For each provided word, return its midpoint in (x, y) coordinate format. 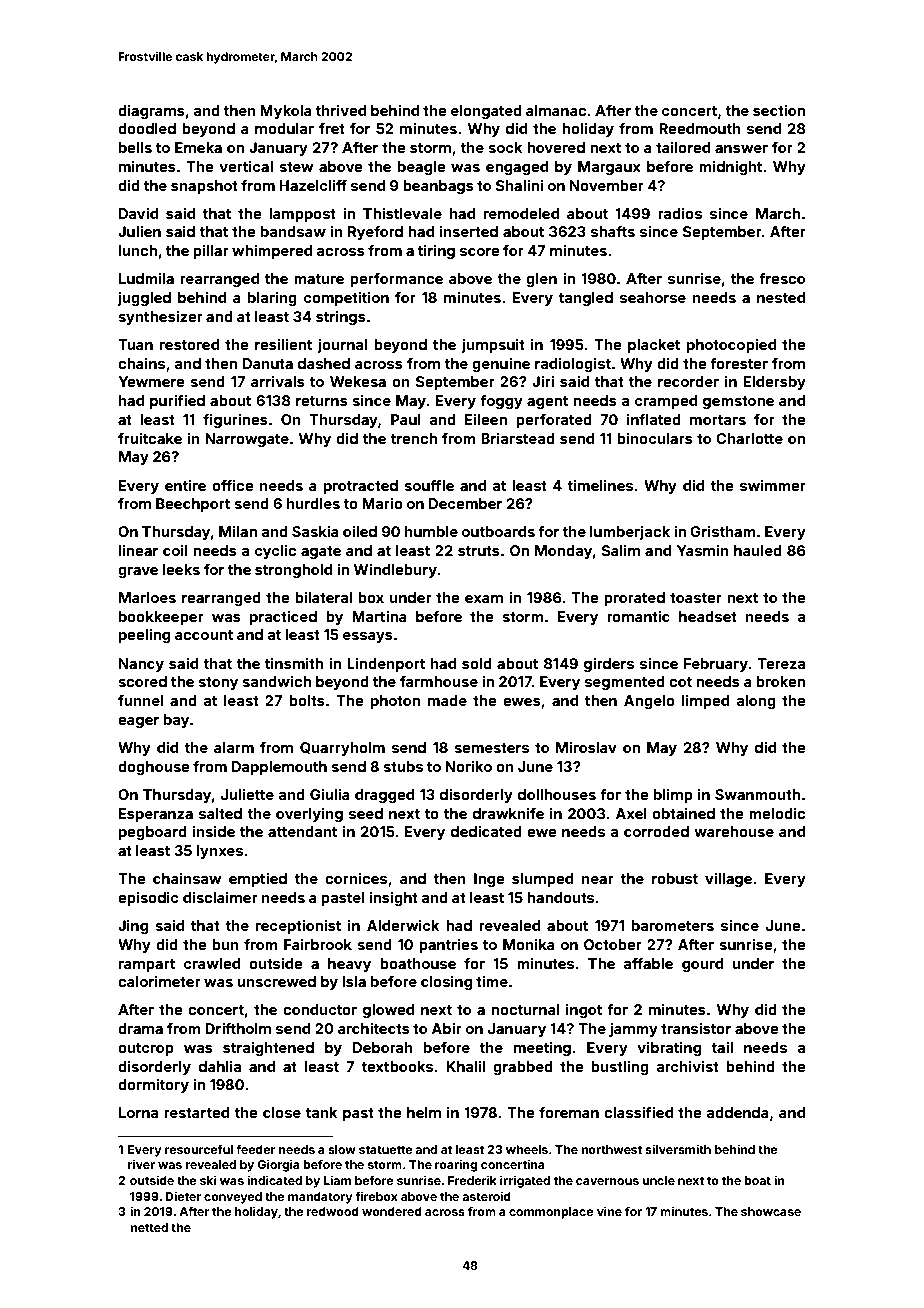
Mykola (286, 112)
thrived (340, 110)
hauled (758, 550)
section (779, 110)
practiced (283, 617)
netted (149, 1227)
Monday (563, 552)
